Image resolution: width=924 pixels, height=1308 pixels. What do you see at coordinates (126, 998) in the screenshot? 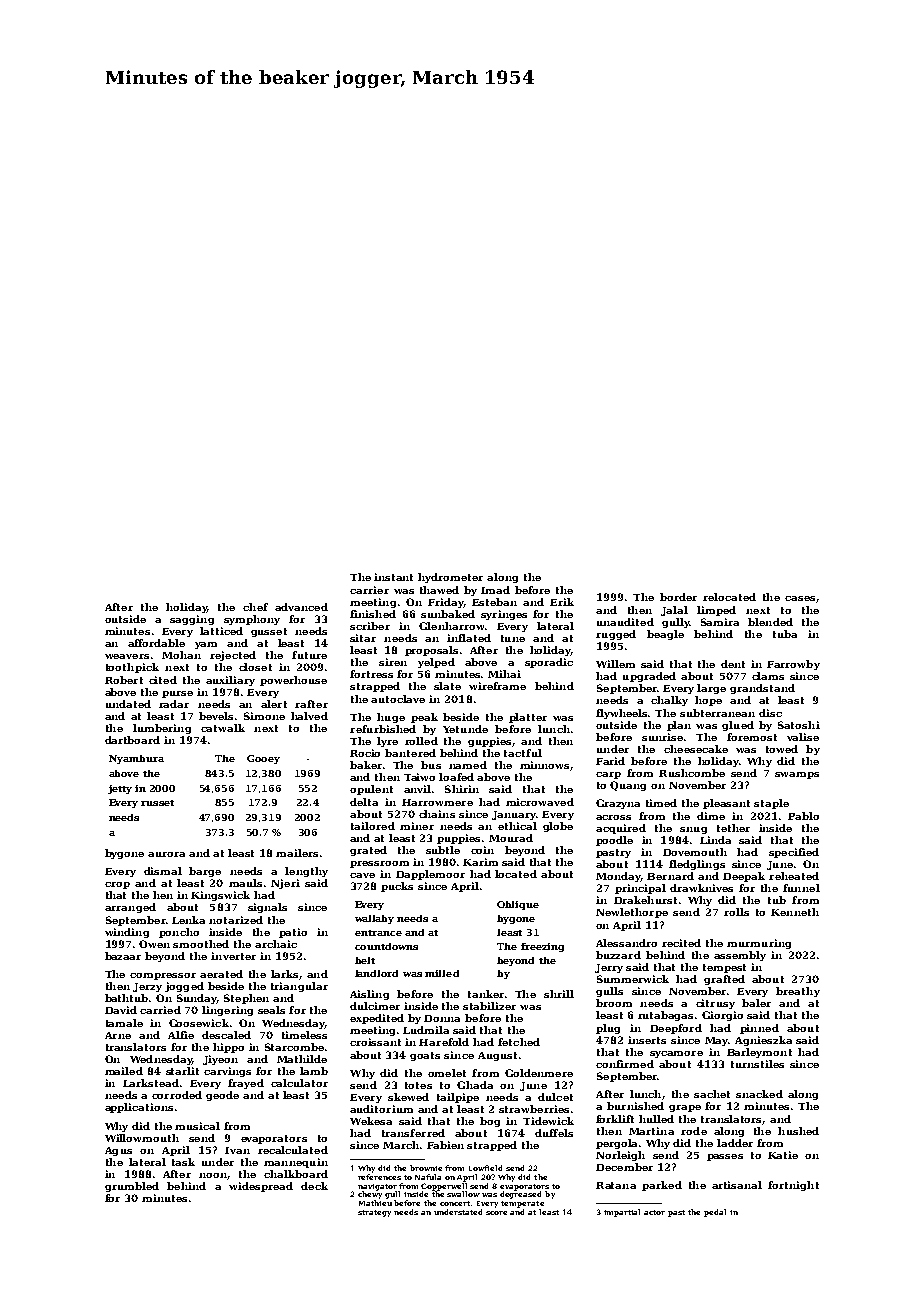
I see `bathtub` at bounding box center [126, 998].
